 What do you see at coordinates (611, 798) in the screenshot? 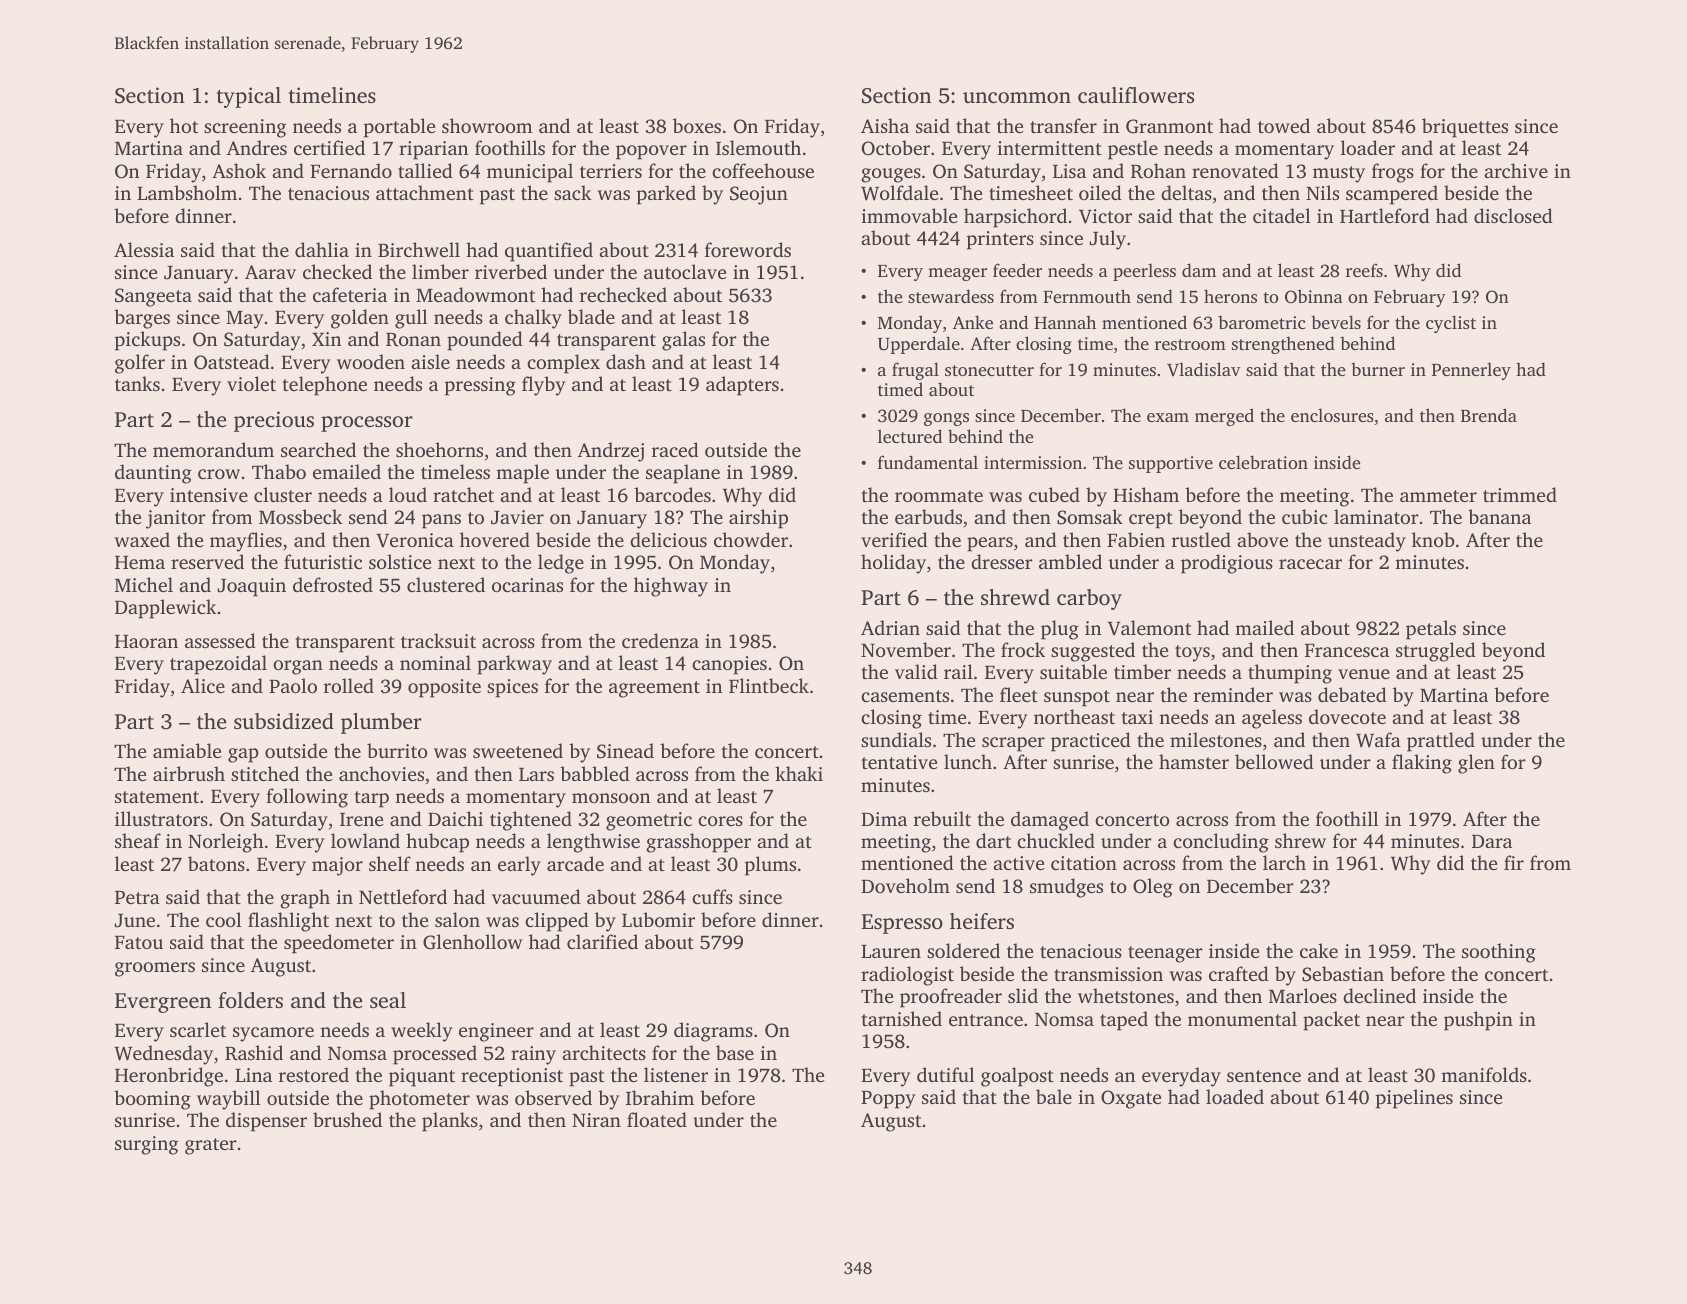
I see `monsoon` at bounding box center [611, 798].
